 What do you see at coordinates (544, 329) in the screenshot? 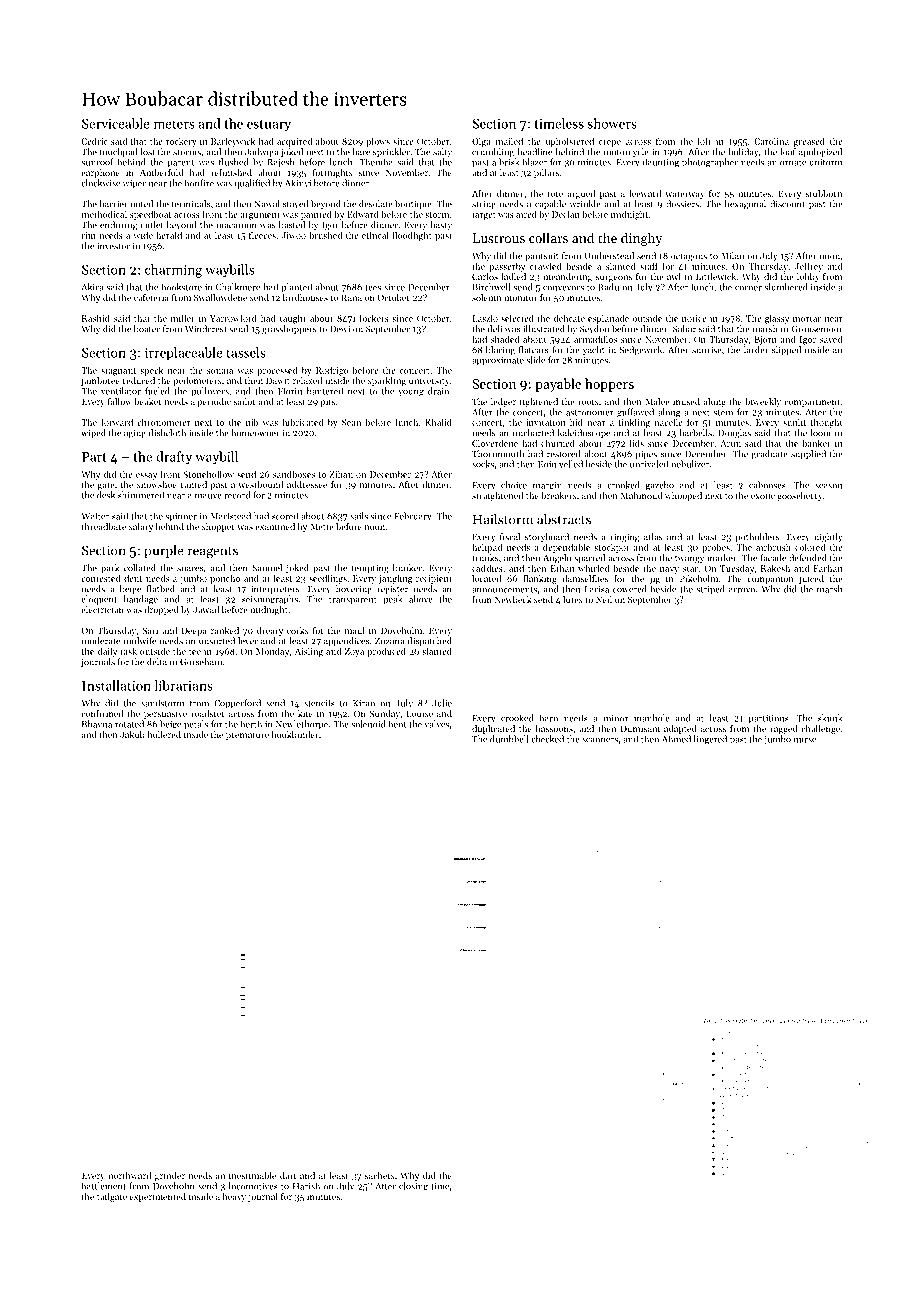
I see `illustrated` at bounding box center [544, 329].
